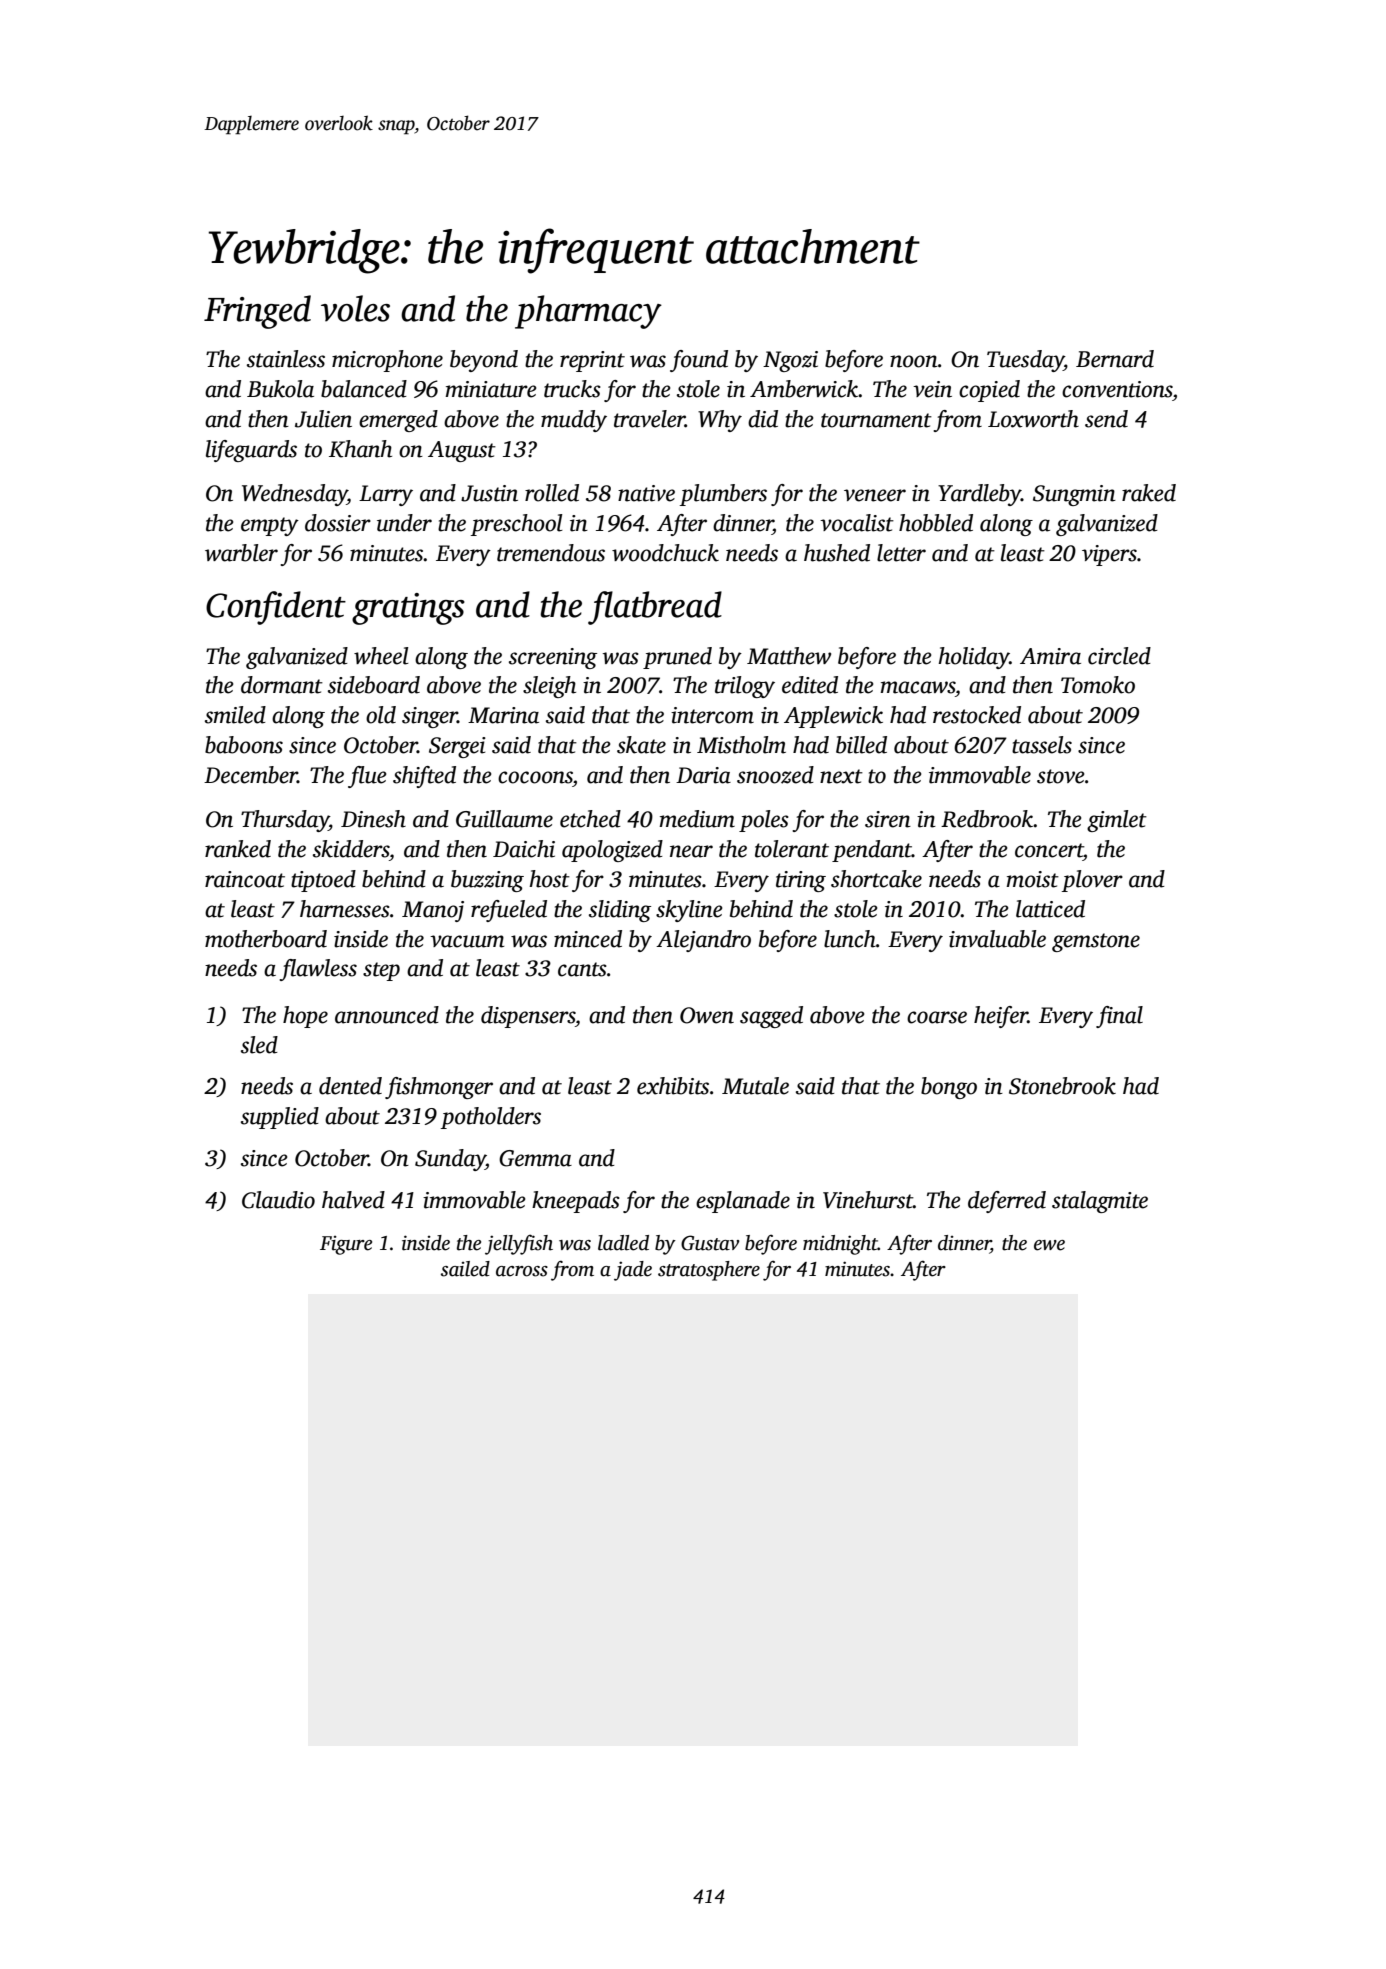  What do you see at coordinates (997, 939) in the screenshot?
I see `invaluable` at bounding box center [997, 939].
